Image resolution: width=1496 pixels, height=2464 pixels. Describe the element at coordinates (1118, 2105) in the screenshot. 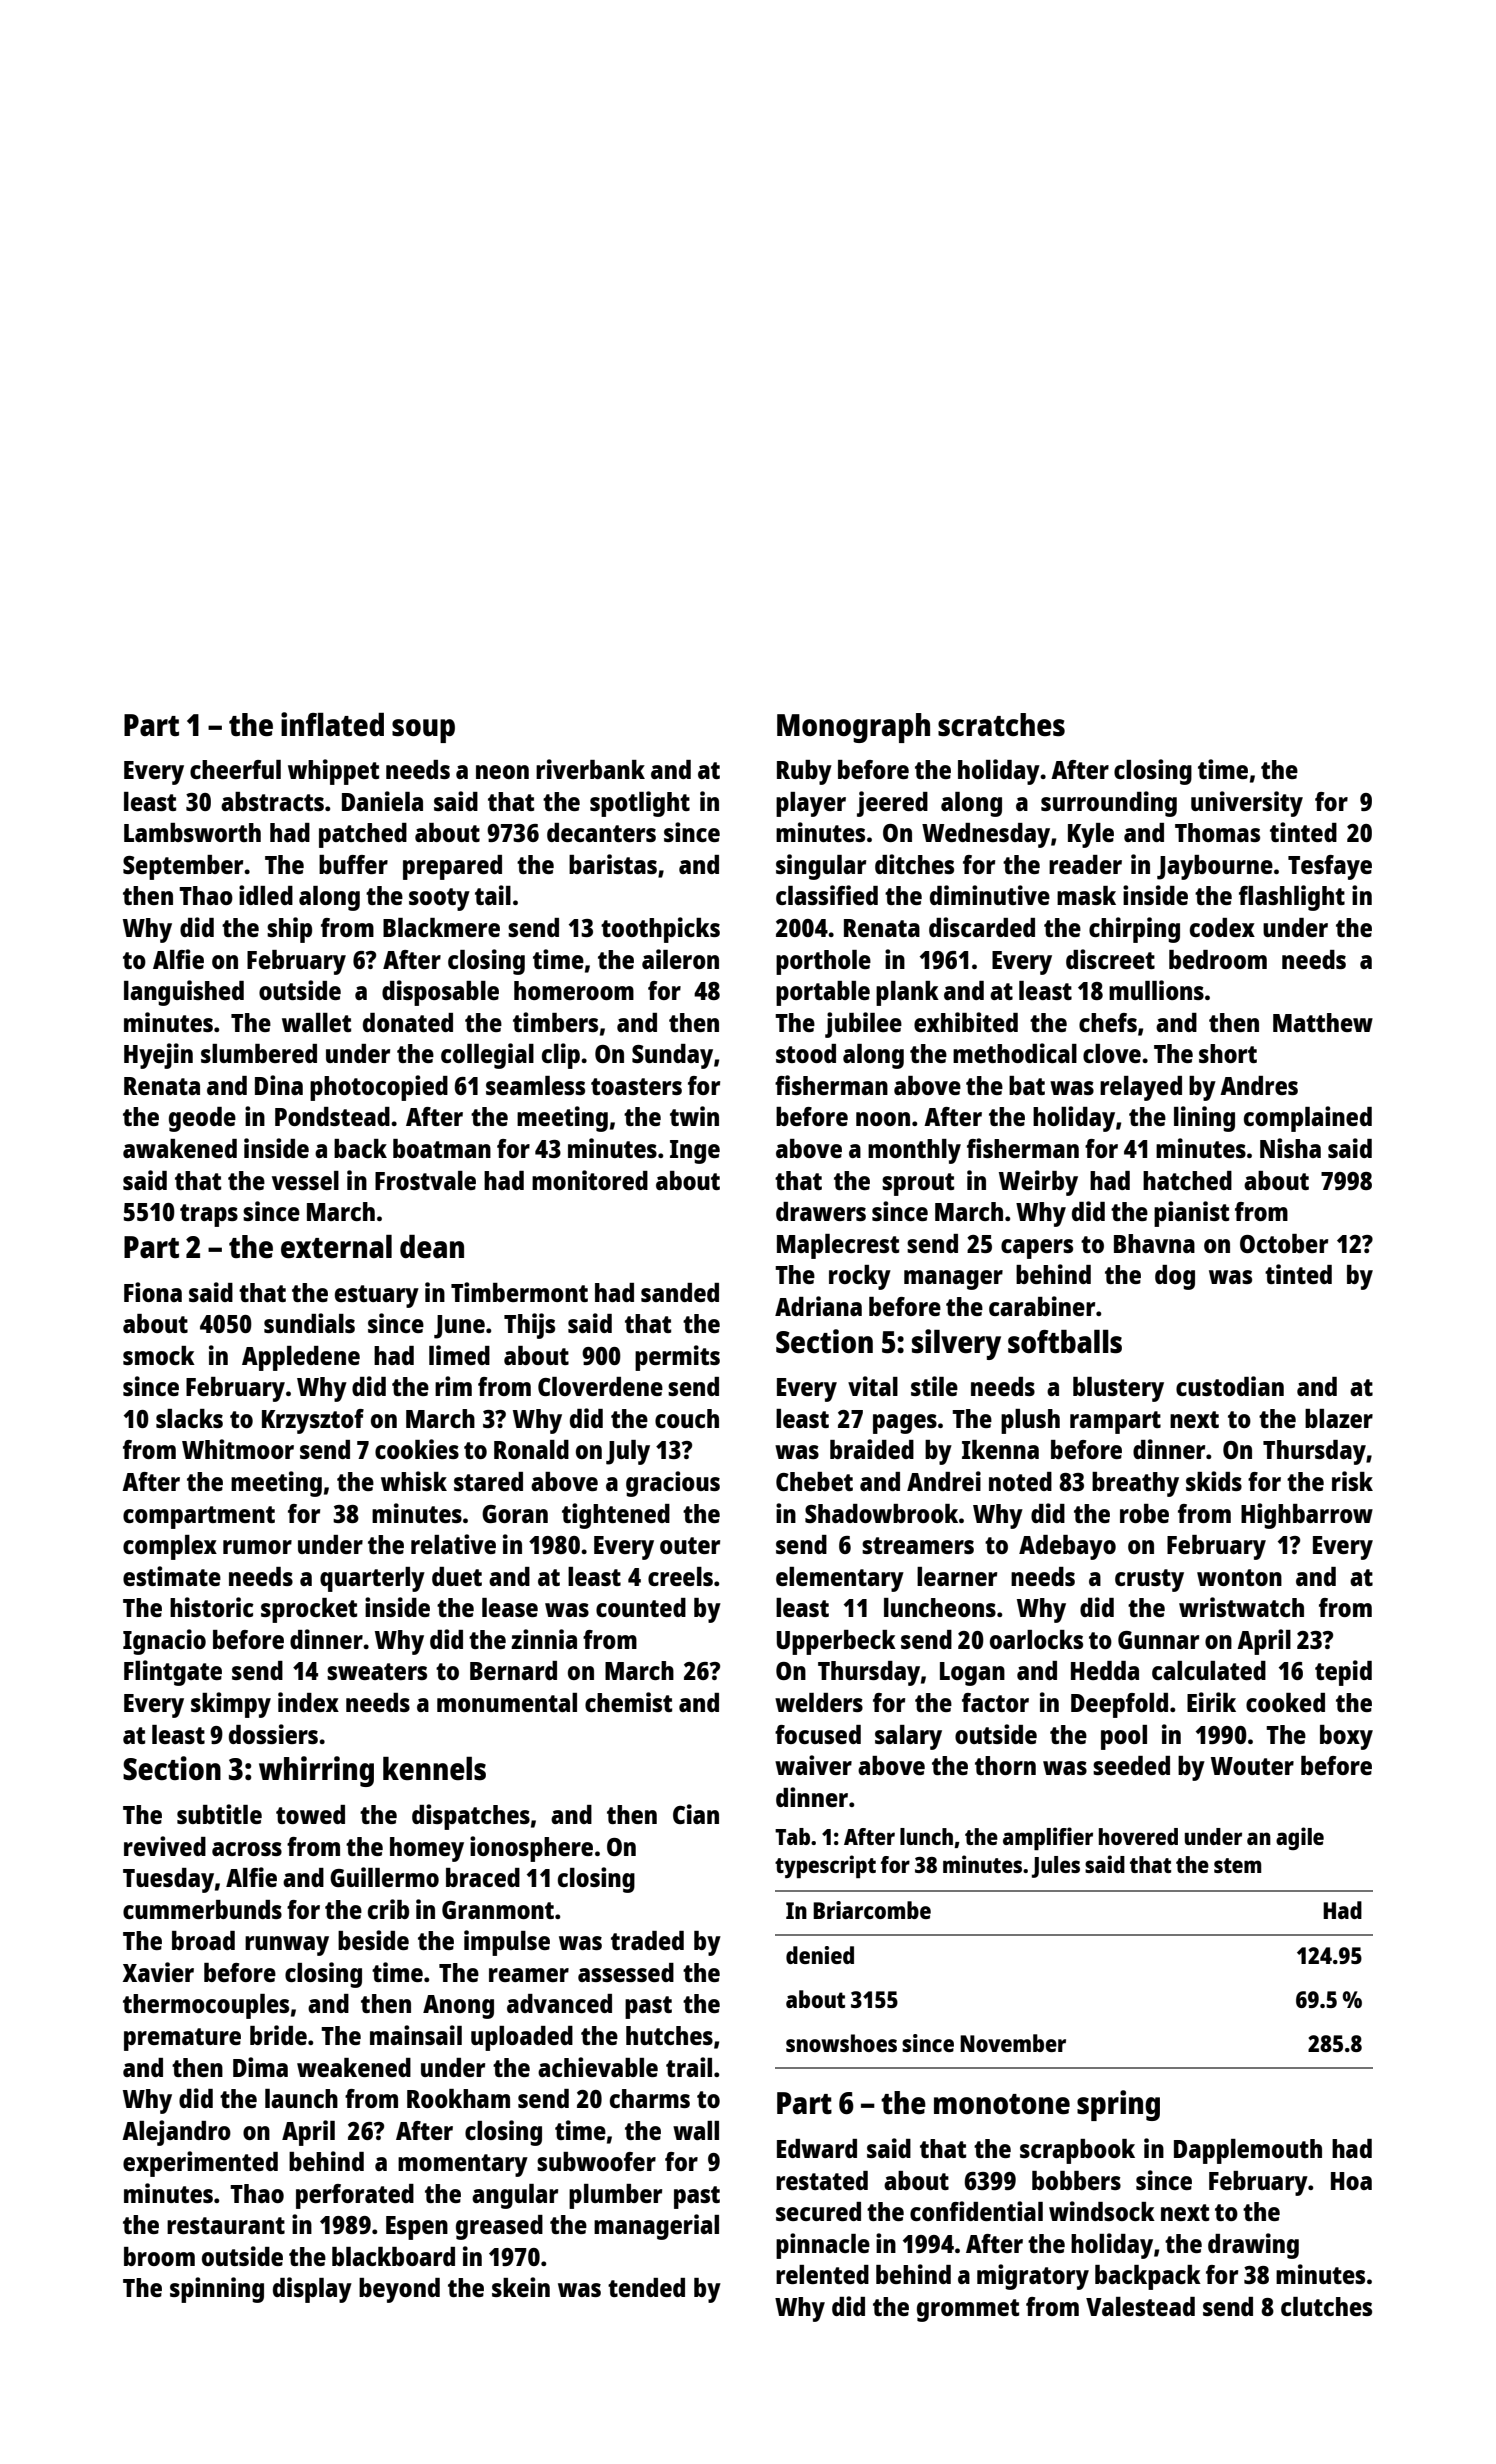

I see `spring` at that location.
